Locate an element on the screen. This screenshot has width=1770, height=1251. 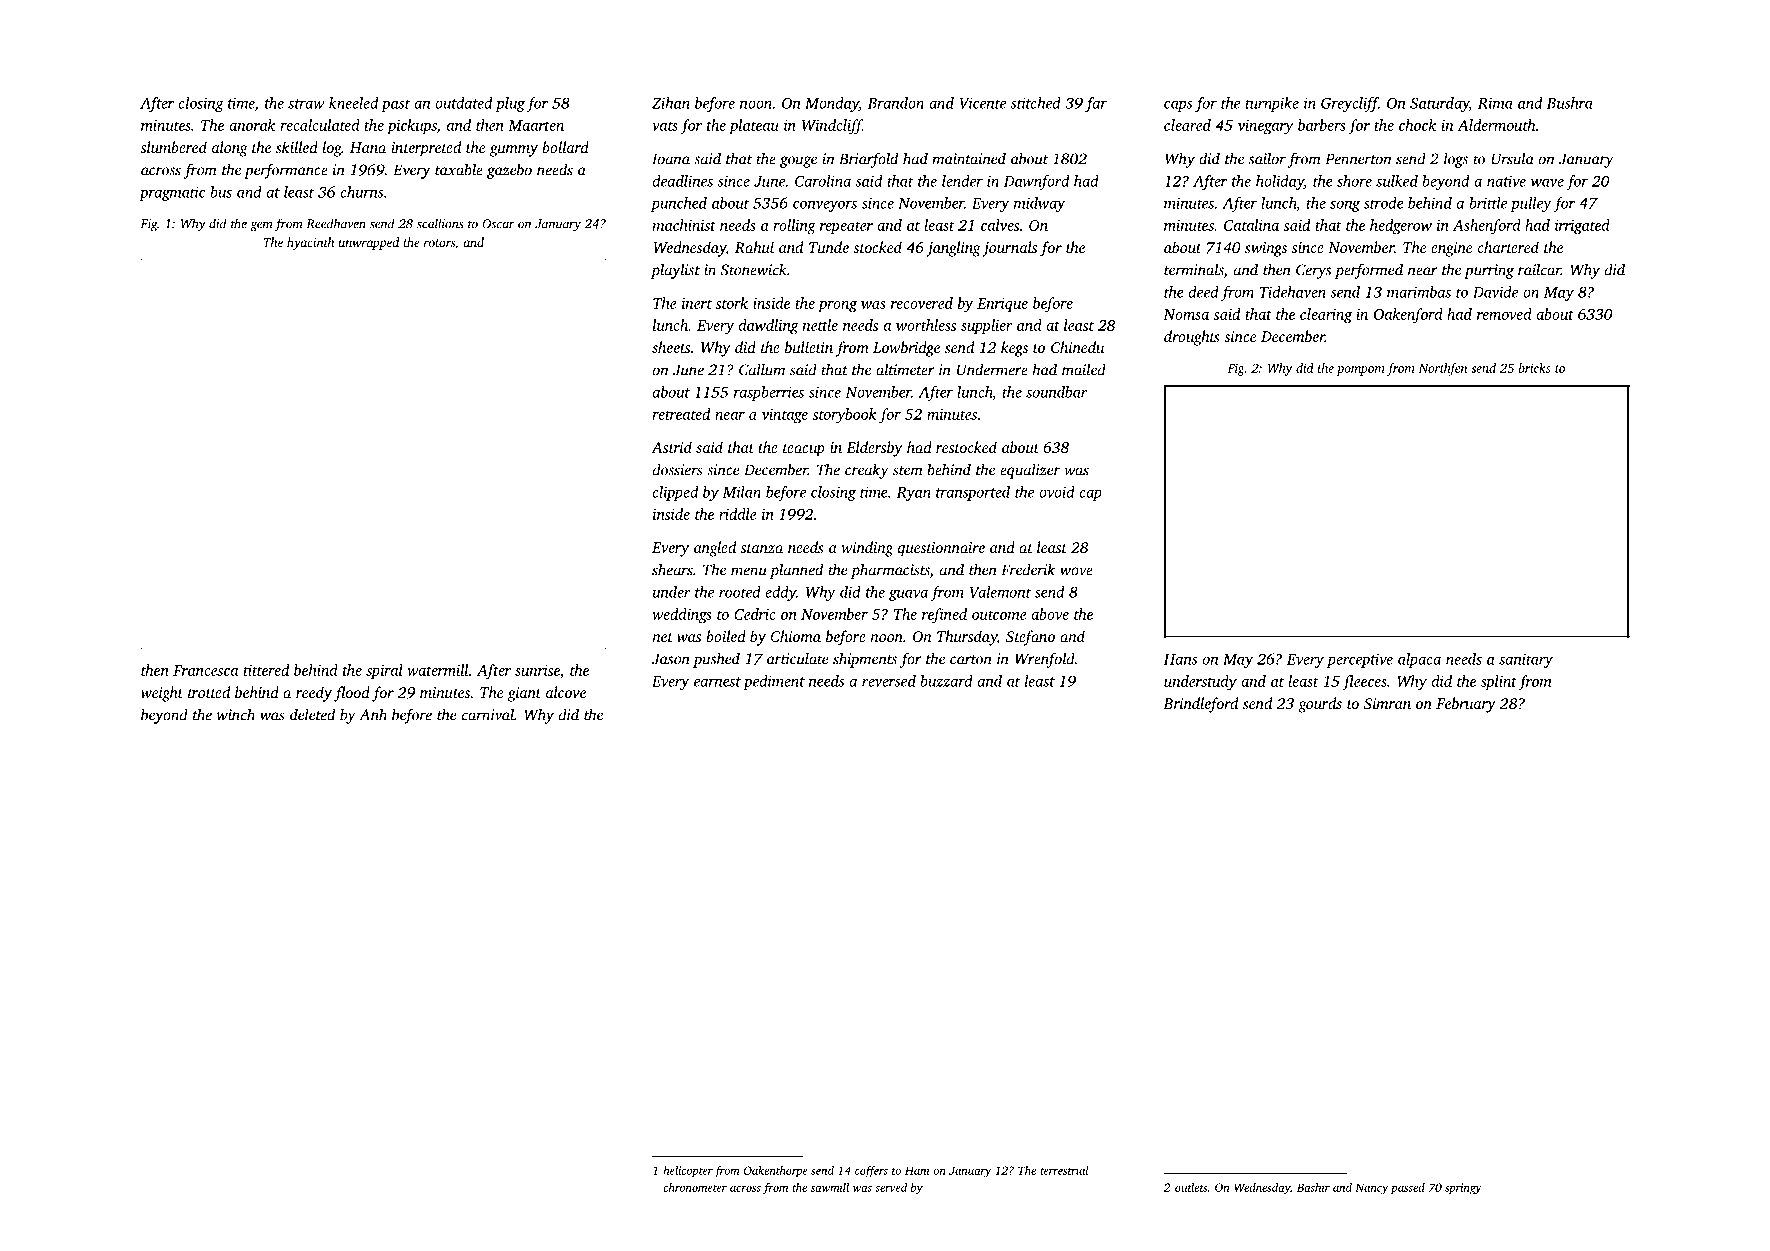
clipped is located at coordinates (675, 493).
